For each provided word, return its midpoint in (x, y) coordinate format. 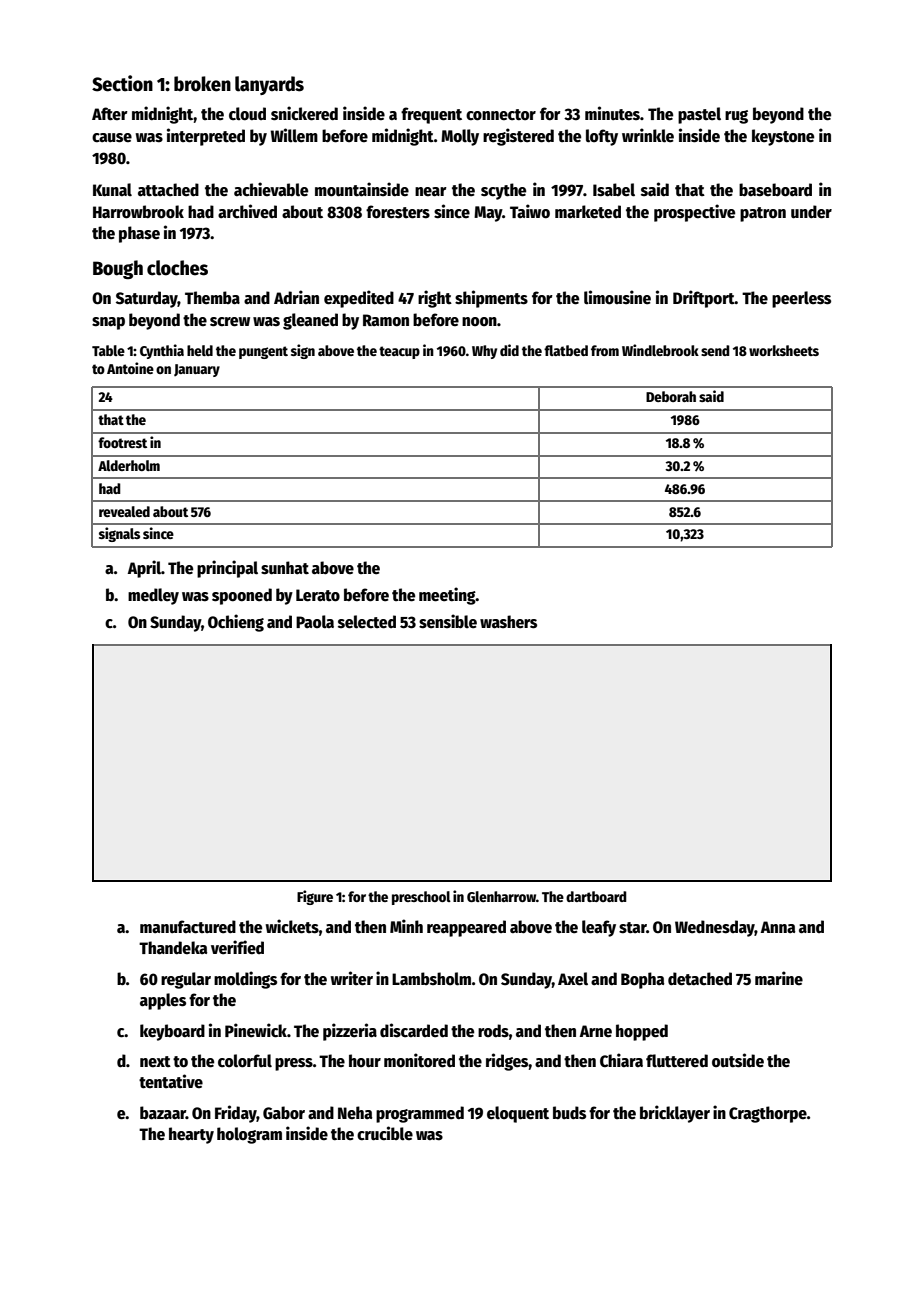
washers (508, 622)
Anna (778, 927)
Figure (315, 897)
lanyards (269, 85)
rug (736, 117)
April (144, 569)
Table (108, 350)
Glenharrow (501, 896)
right (435, 299)
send (715, 350)
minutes (612, 113)
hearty (191, 1135)
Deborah (671, 396)
